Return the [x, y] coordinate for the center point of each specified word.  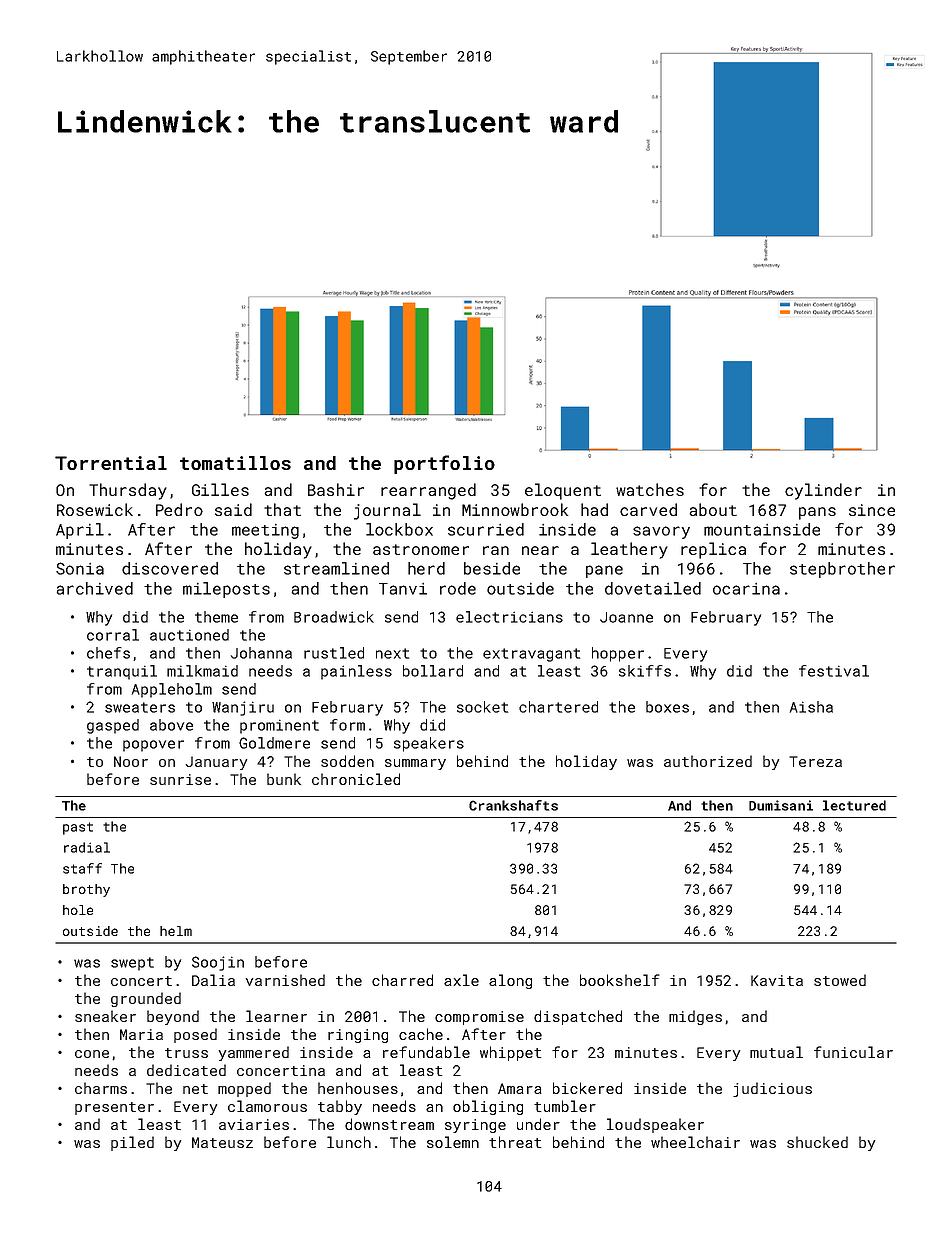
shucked [817, 1142]
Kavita [777, 980]
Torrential [111, 463]
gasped [113, 726]
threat [515, 1142]
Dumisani [781, 805]
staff [82, 868]
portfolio [444, 464]
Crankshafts [513, 805]
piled [132, 1143]
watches [650, 489]
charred [402, 980]
